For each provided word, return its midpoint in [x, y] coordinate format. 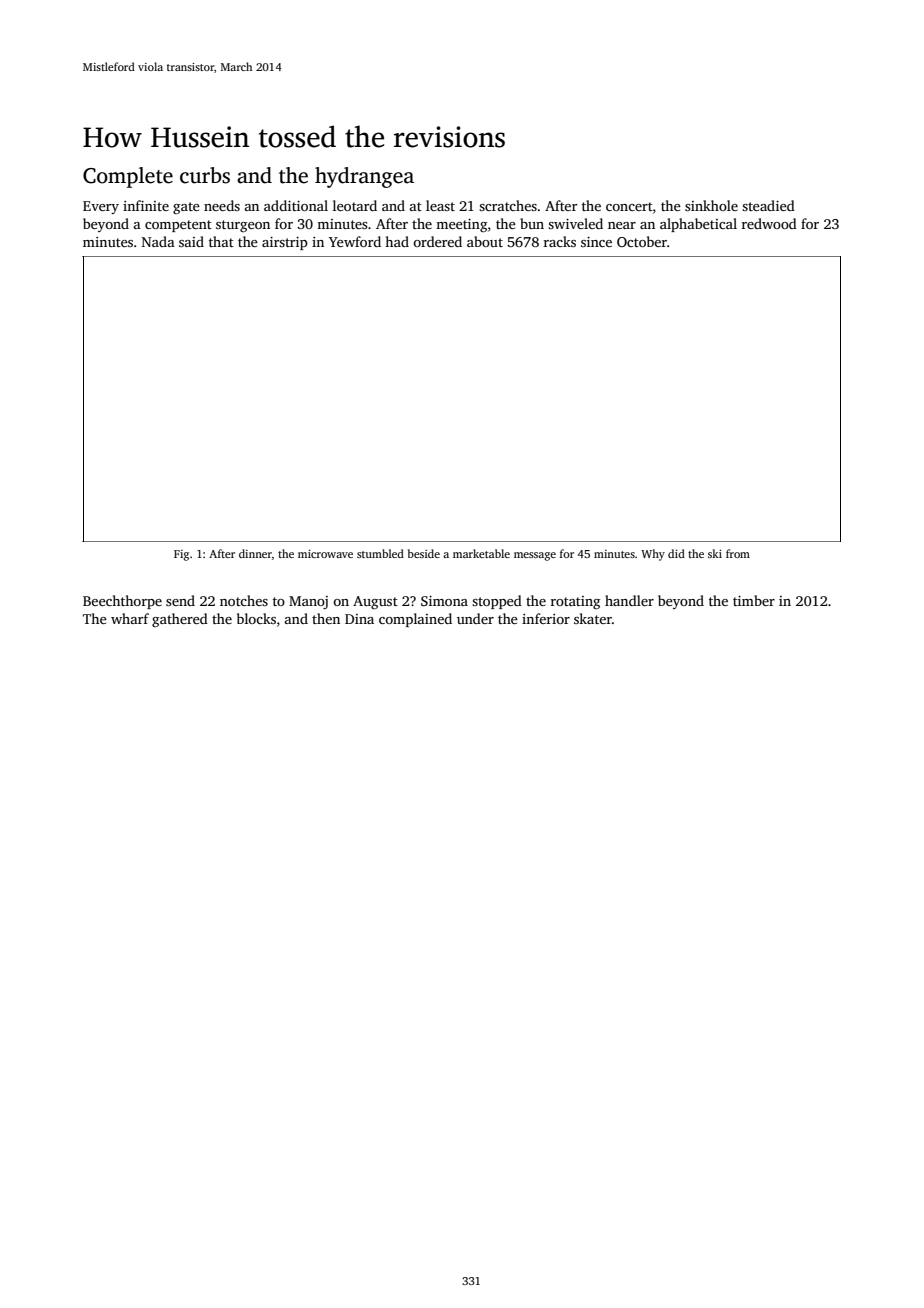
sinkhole [711, 205]
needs [222, 205]
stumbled [380, 553]
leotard [355, 205]
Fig [181, 555]
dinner [255, 553]
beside [424, 553]
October [642, 241]
